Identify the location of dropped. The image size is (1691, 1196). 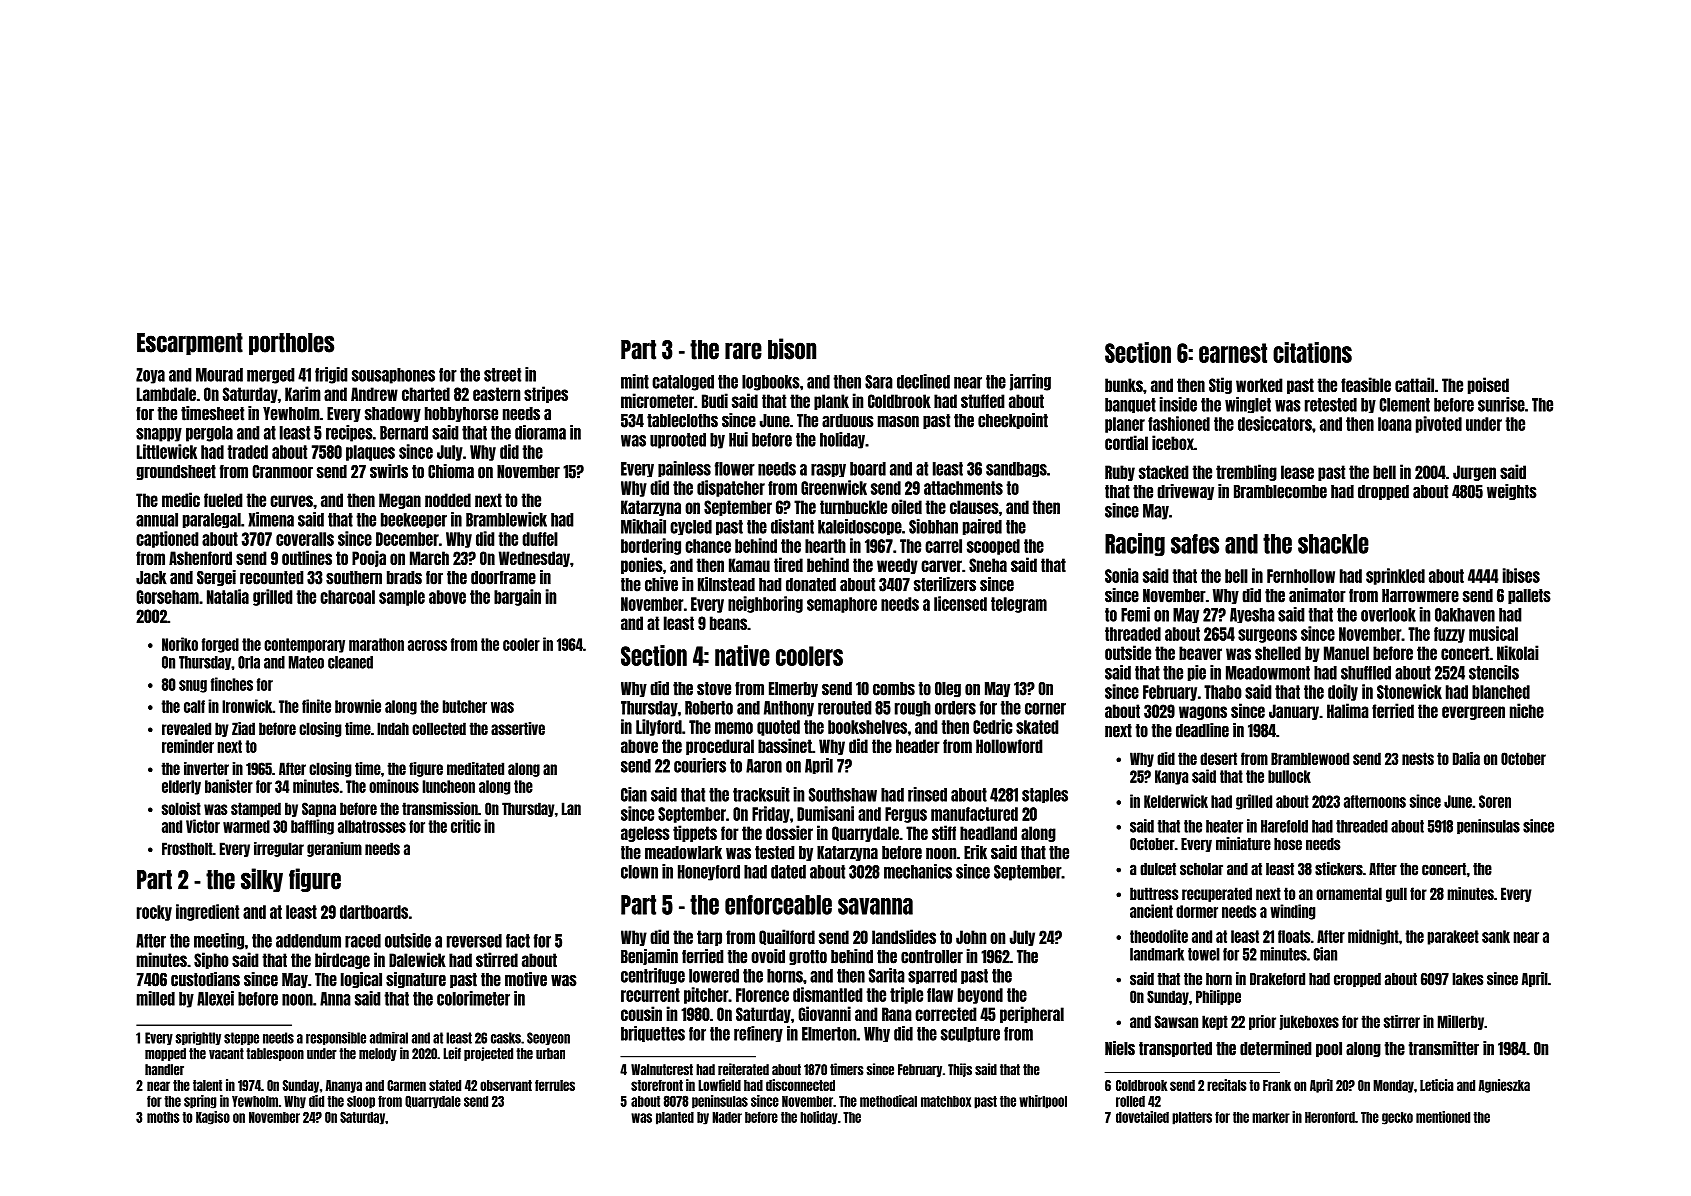
(1383, 492).
